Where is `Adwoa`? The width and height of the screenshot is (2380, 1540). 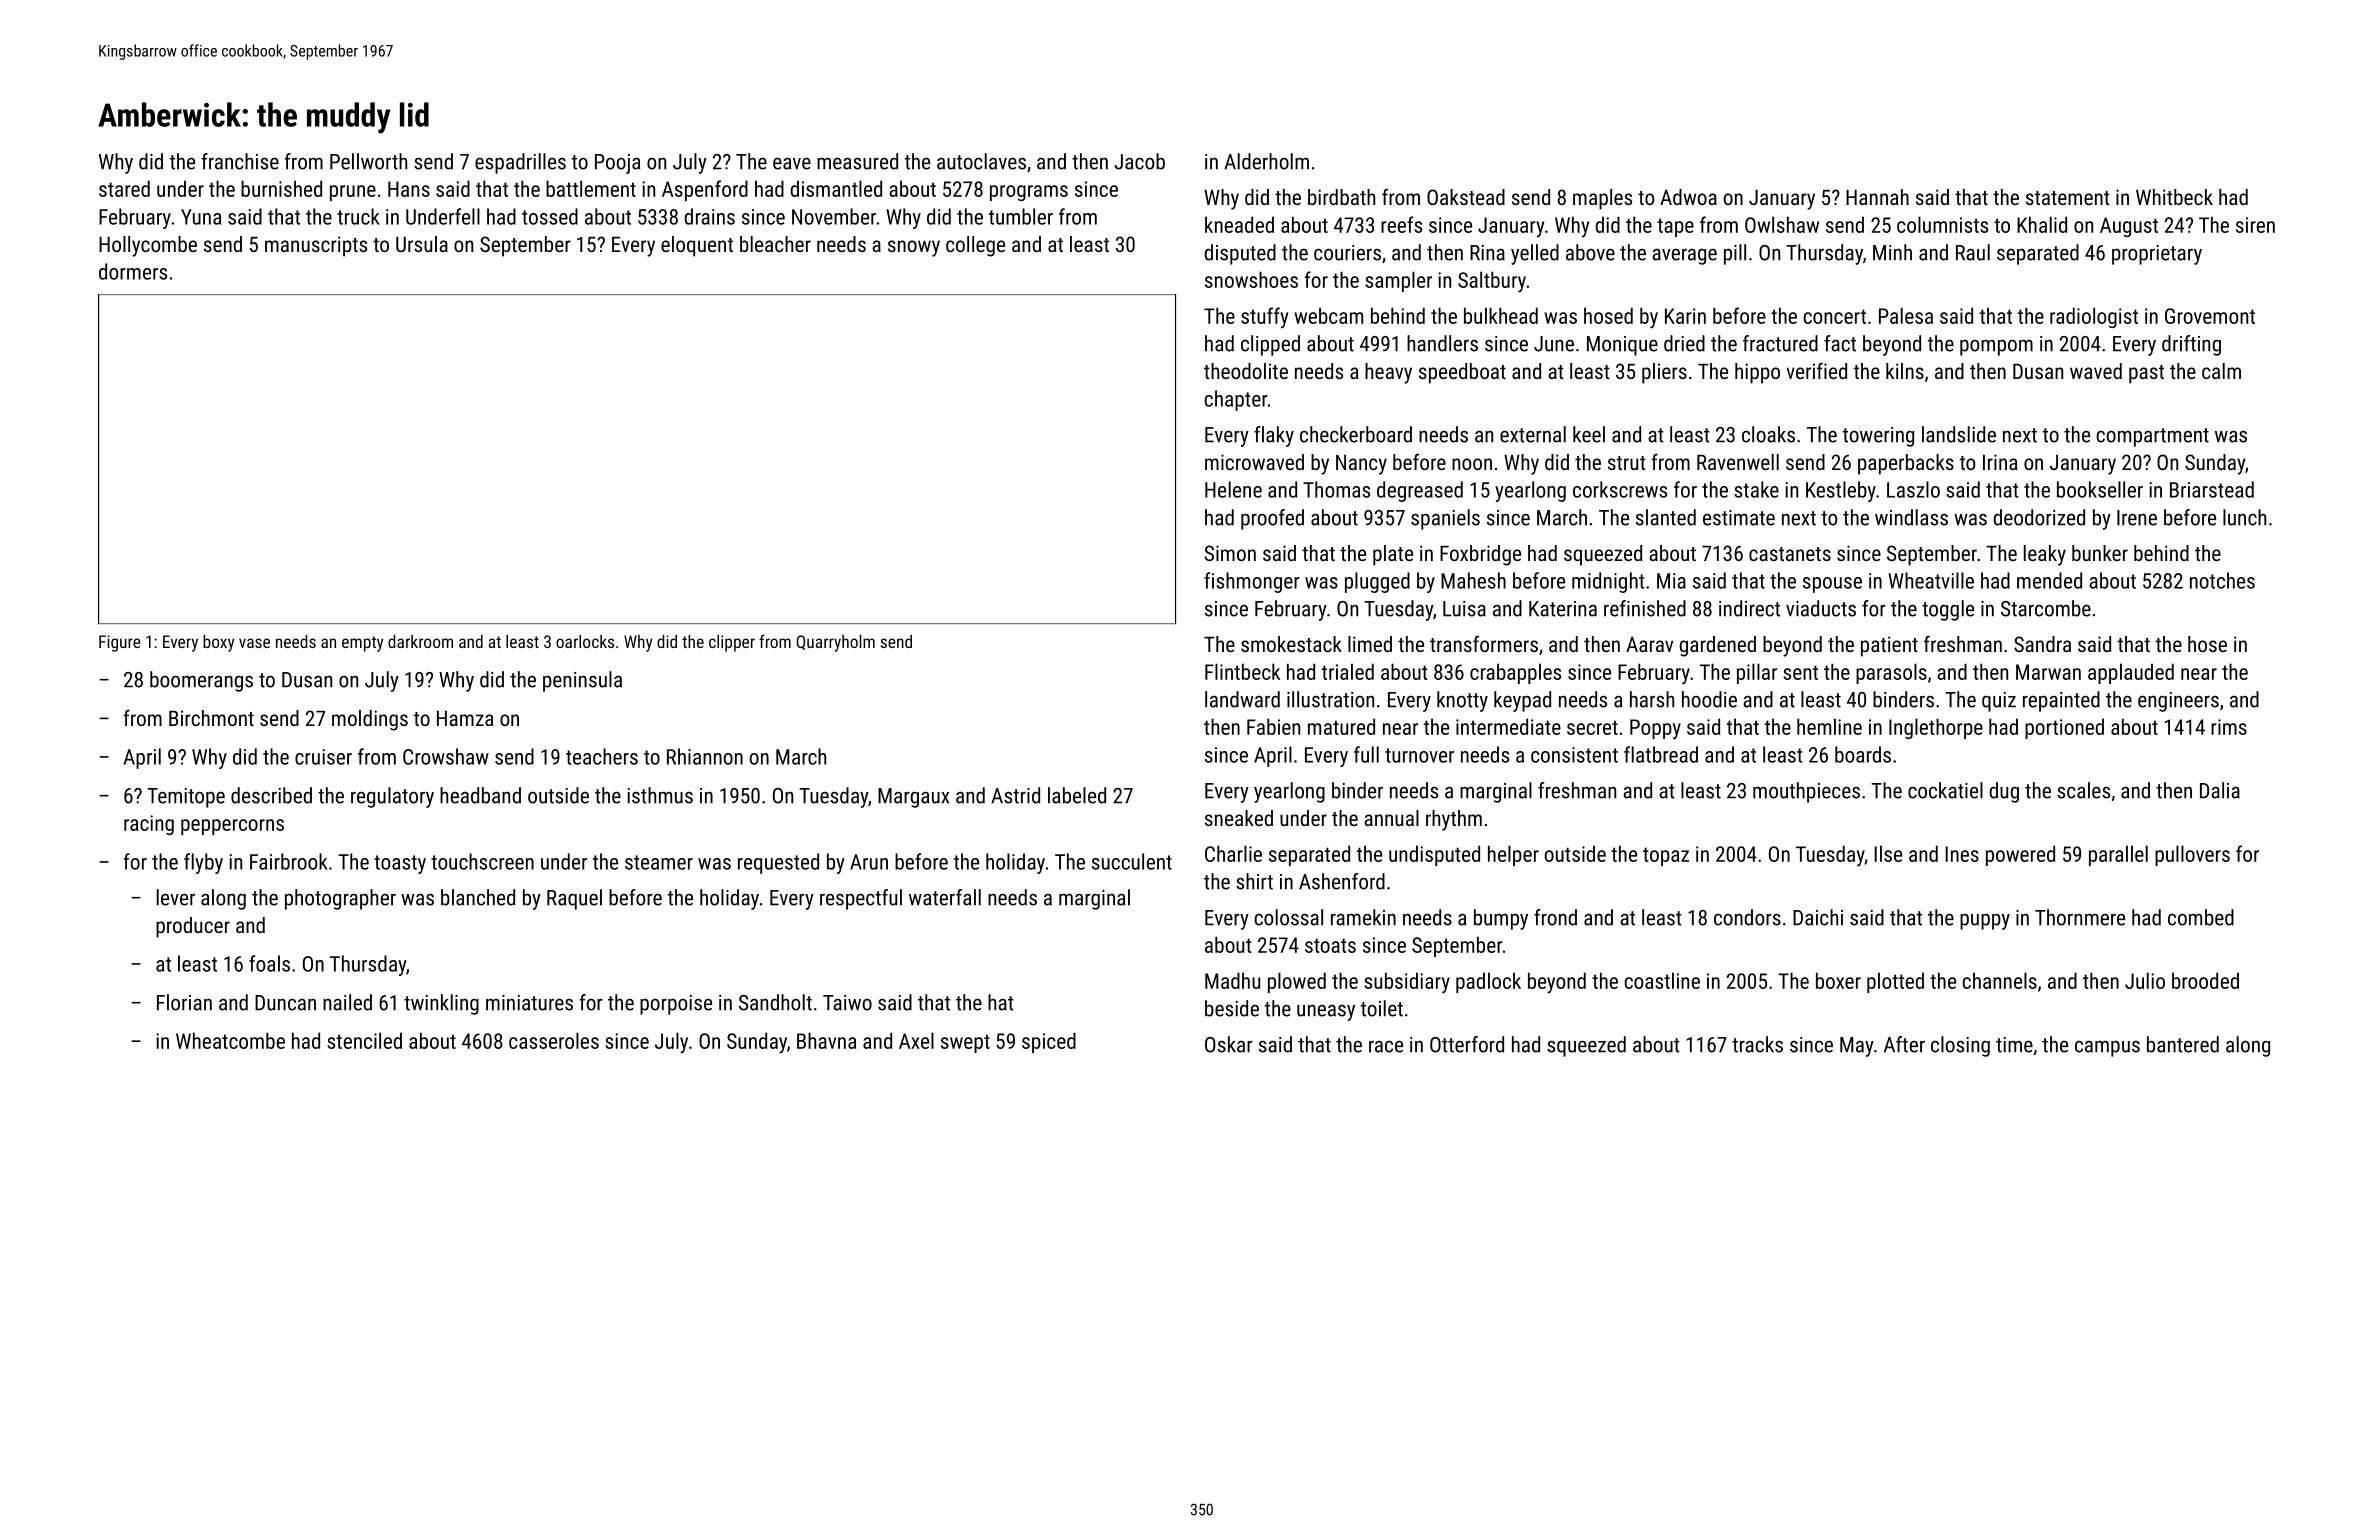
Adwoa is located at coordinates (1688, 197).
